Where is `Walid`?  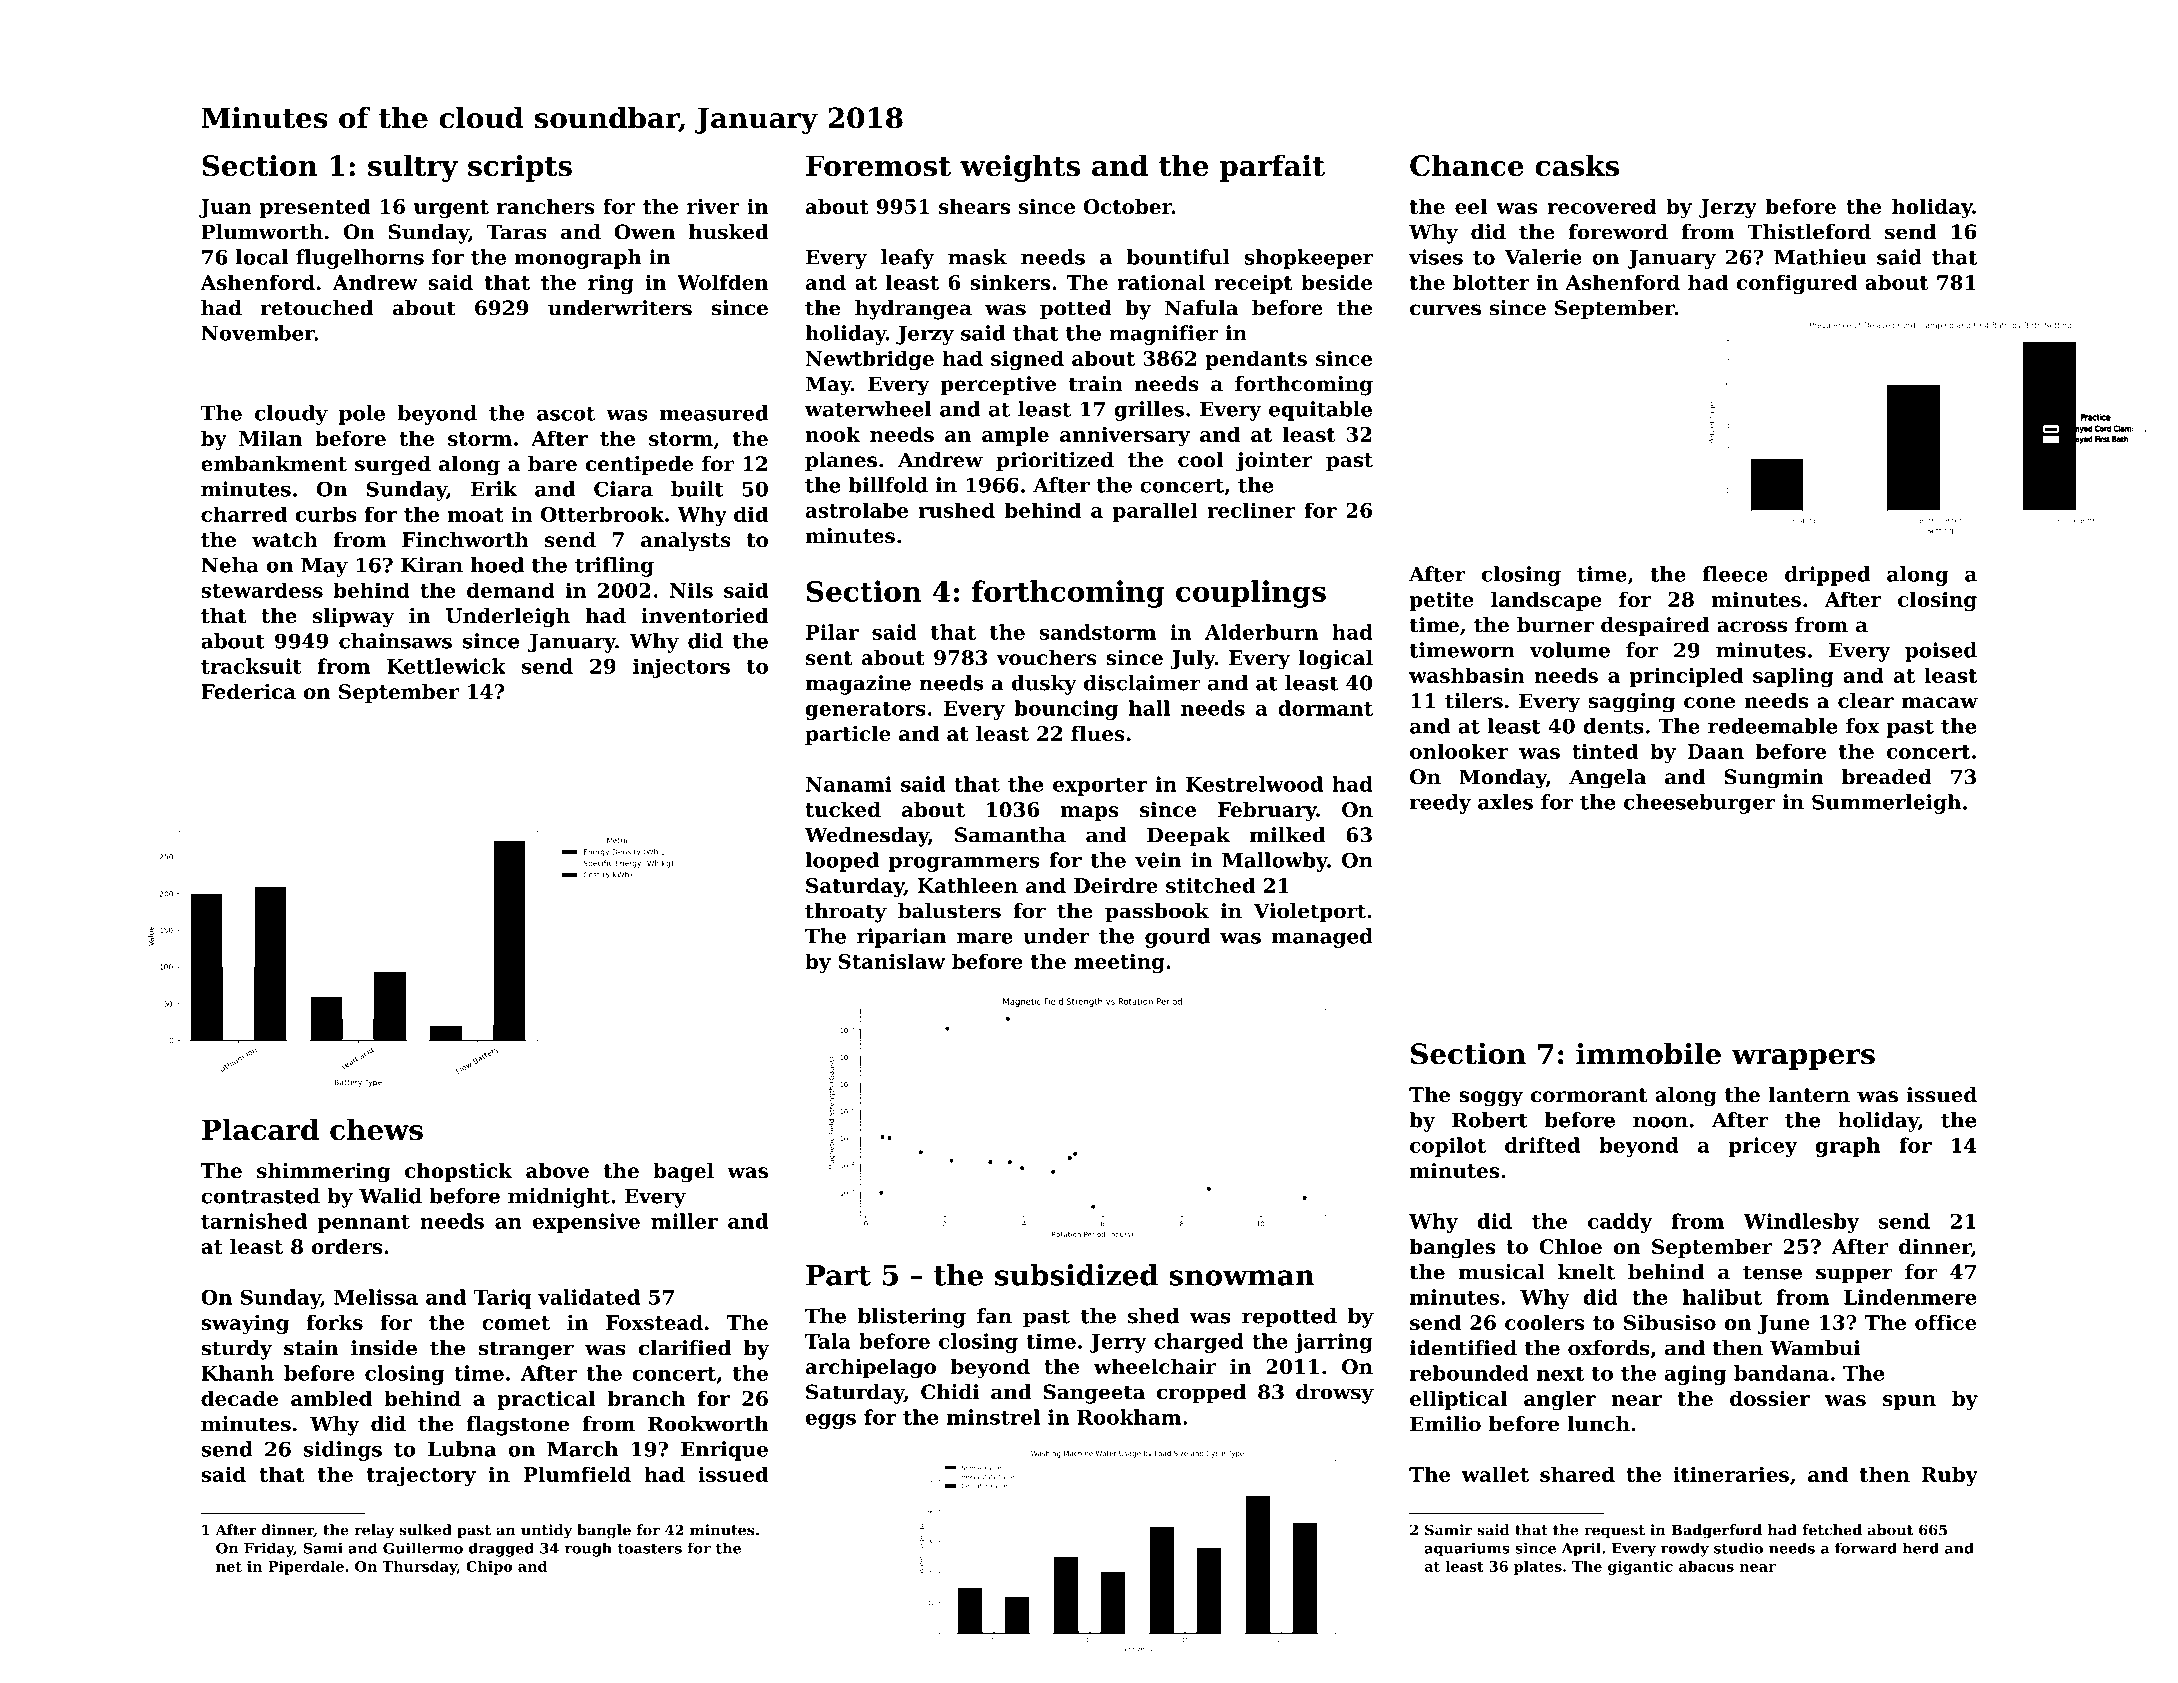
Walid is located at coordinates (390, 1196).
